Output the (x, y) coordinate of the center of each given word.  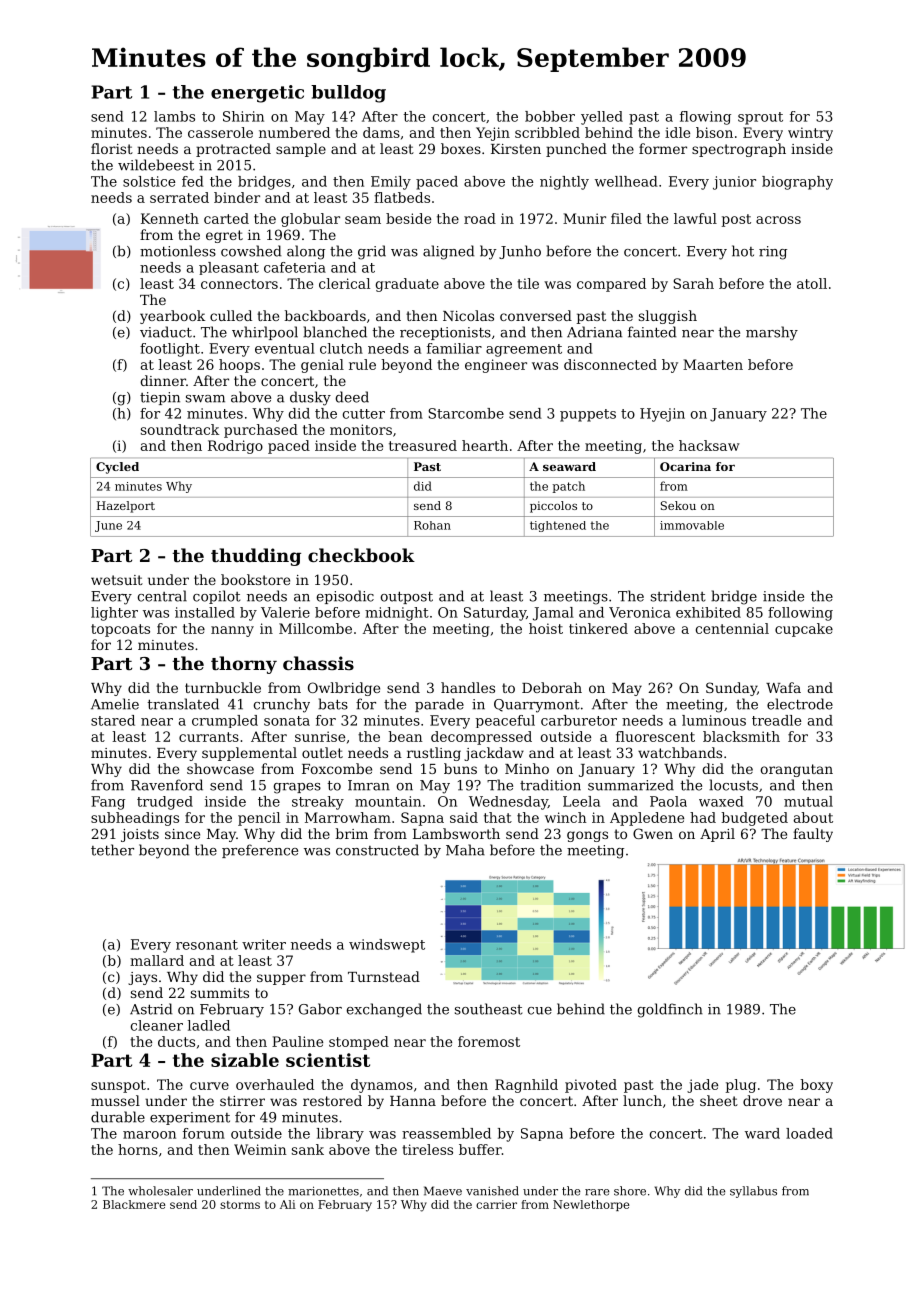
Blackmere (134, 1204)
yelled (602, 118)
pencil (259, 819)
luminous (714, 720)
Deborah (552, 687)
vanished (492, 1191)
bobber (550, 116)
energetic (257, 94)
